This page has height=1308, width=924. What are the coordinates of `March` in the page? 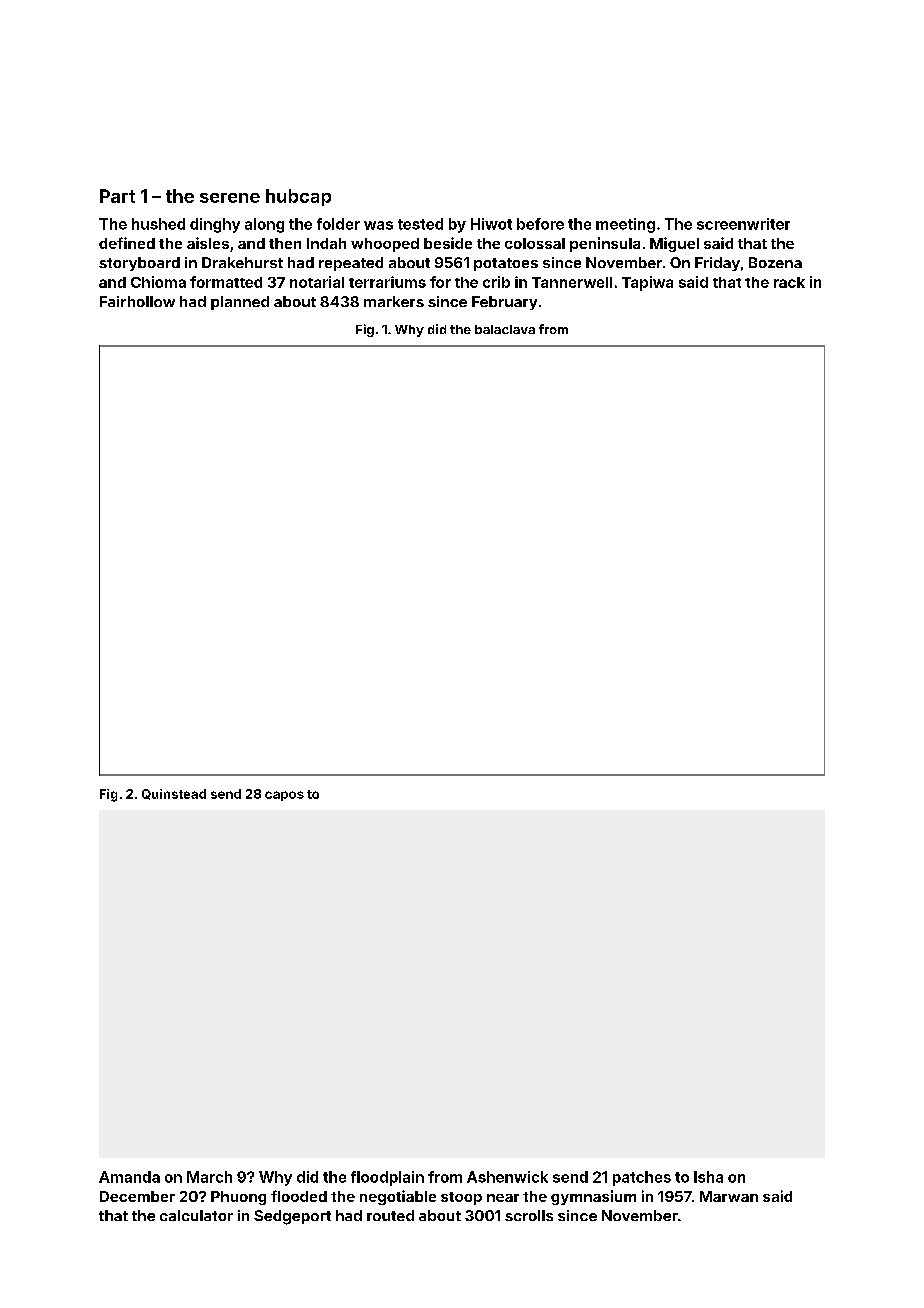 It's located at (209, 1177).
